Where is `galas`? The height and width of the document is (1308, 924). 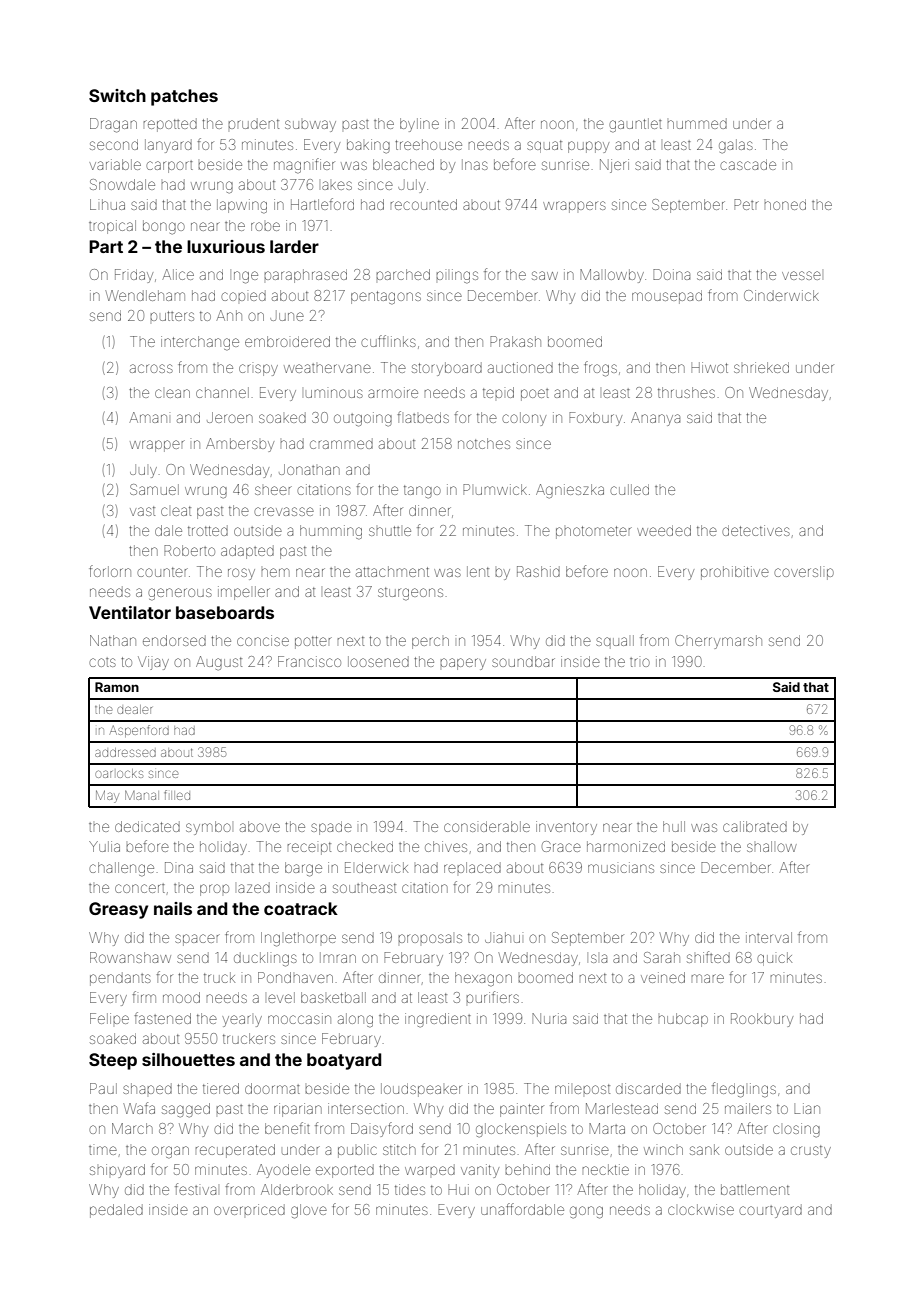 galas is located at coordinates (736, 146).
